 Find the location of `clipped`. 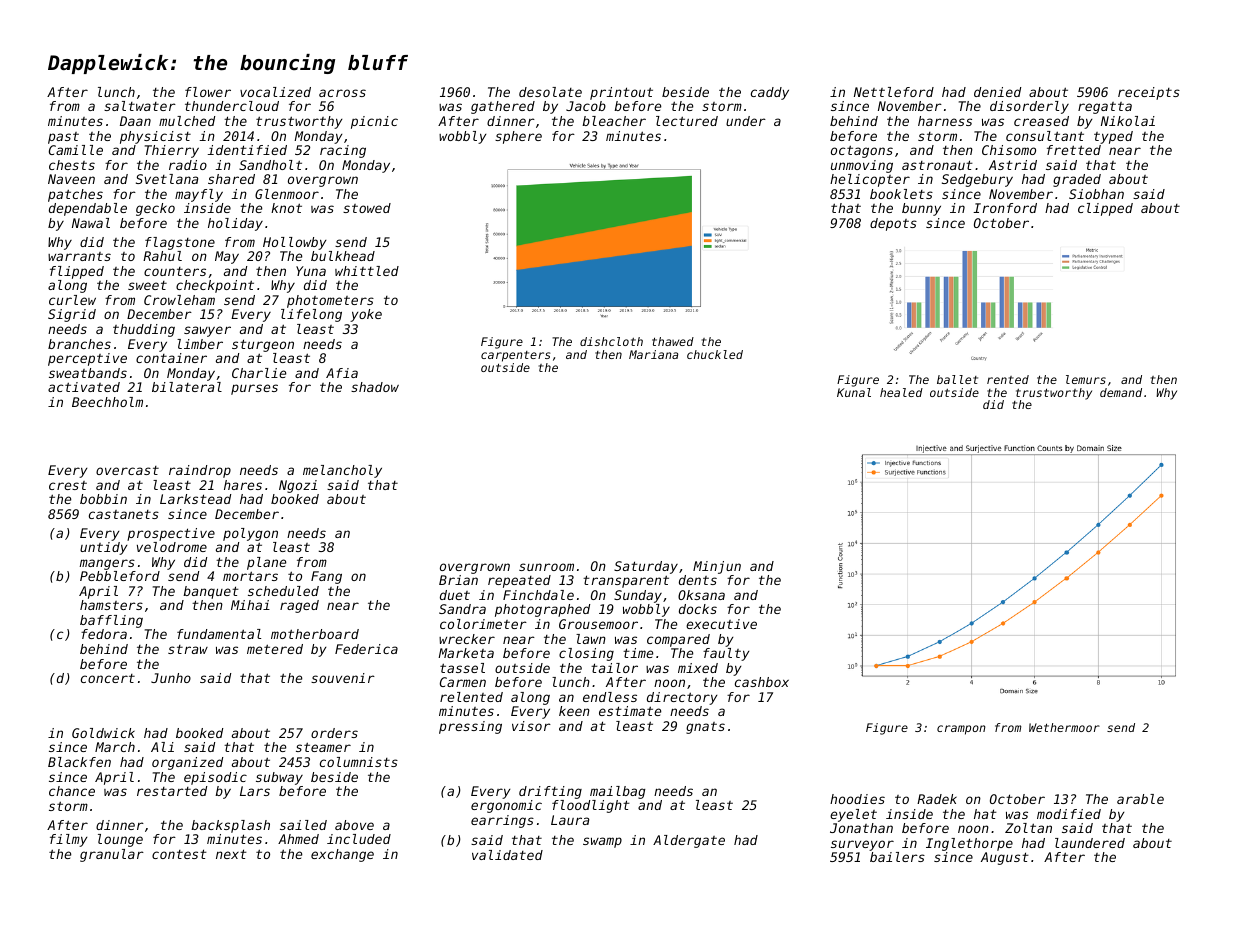

clipped is located at coordinates (1105, 209).
